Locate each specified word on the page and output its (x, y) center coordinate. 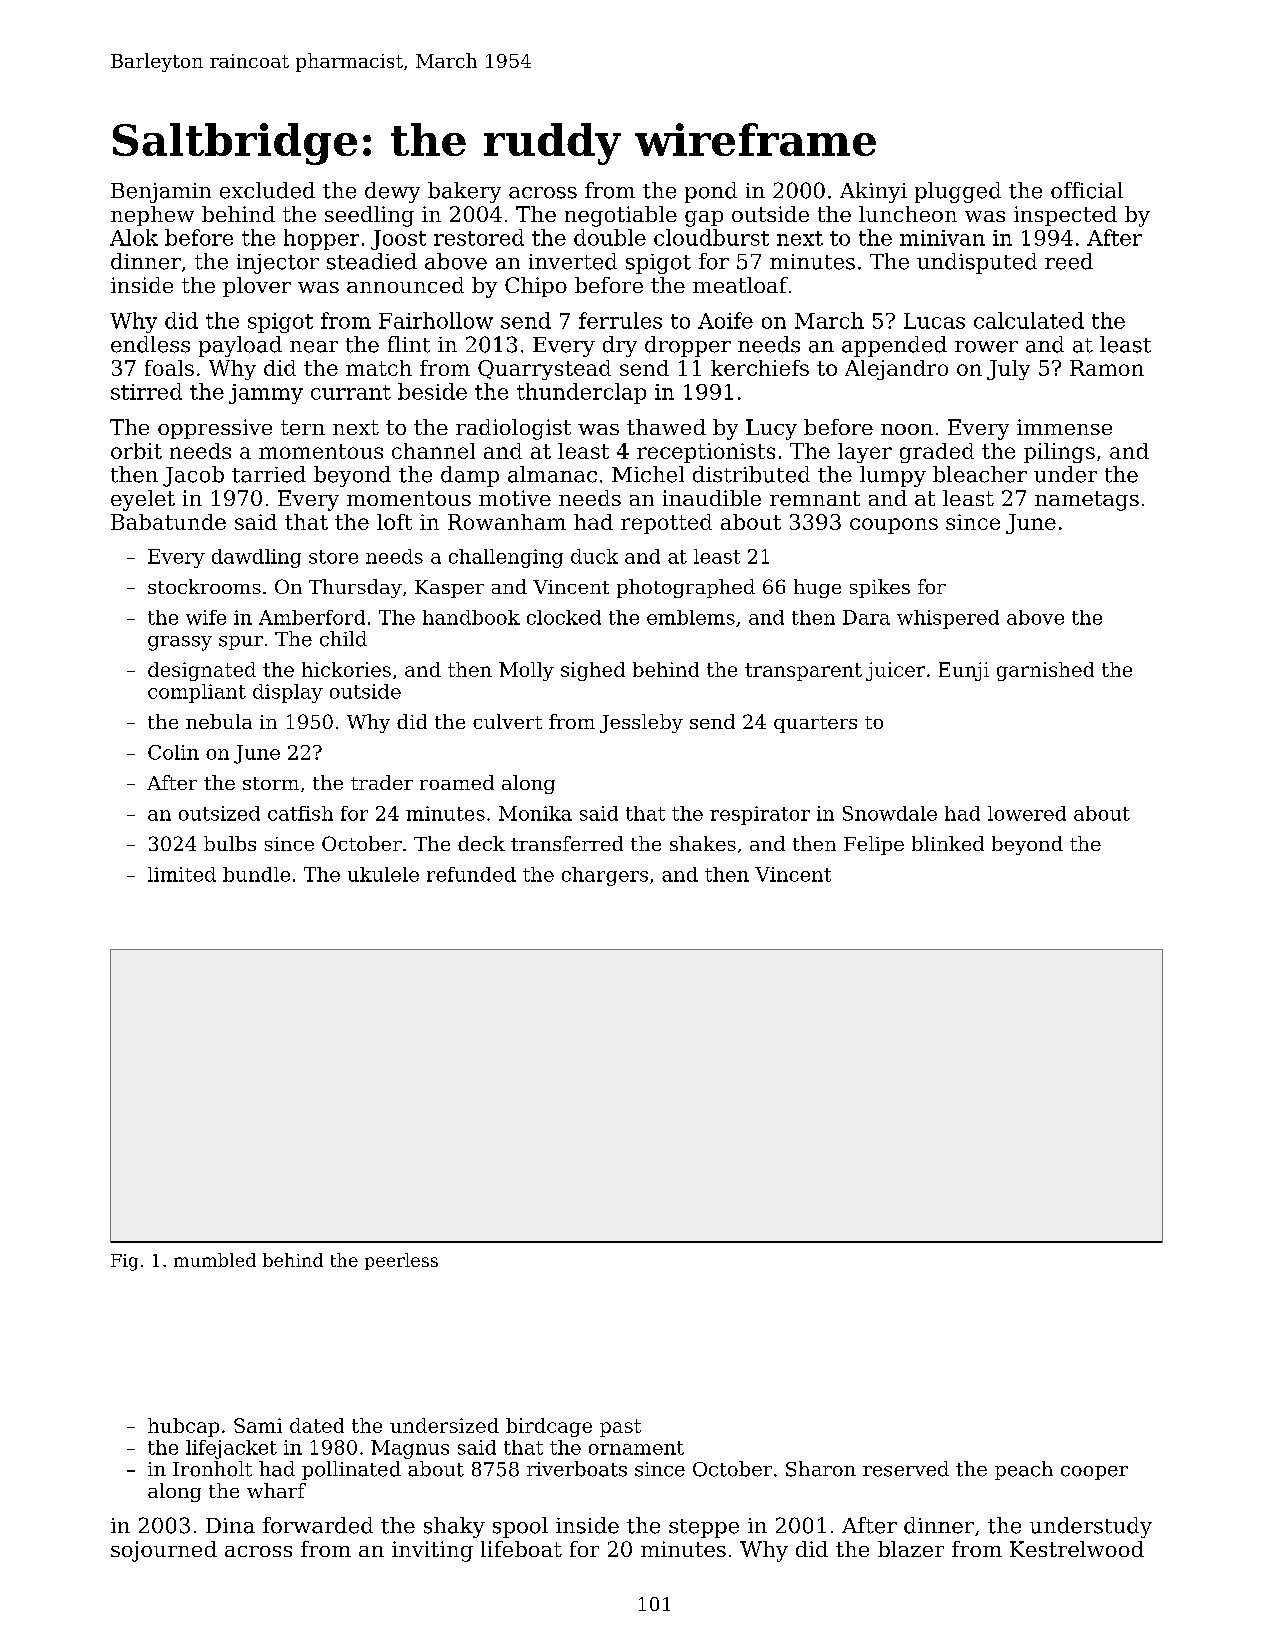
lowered (1027, 813)
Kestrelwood (1077, 1549)
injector (278, 264)
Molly (526, 671)
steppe (704, 1528)
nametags (1087, 501)
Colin (173, 752)
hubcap (183, 1427)
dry (620, 346)
